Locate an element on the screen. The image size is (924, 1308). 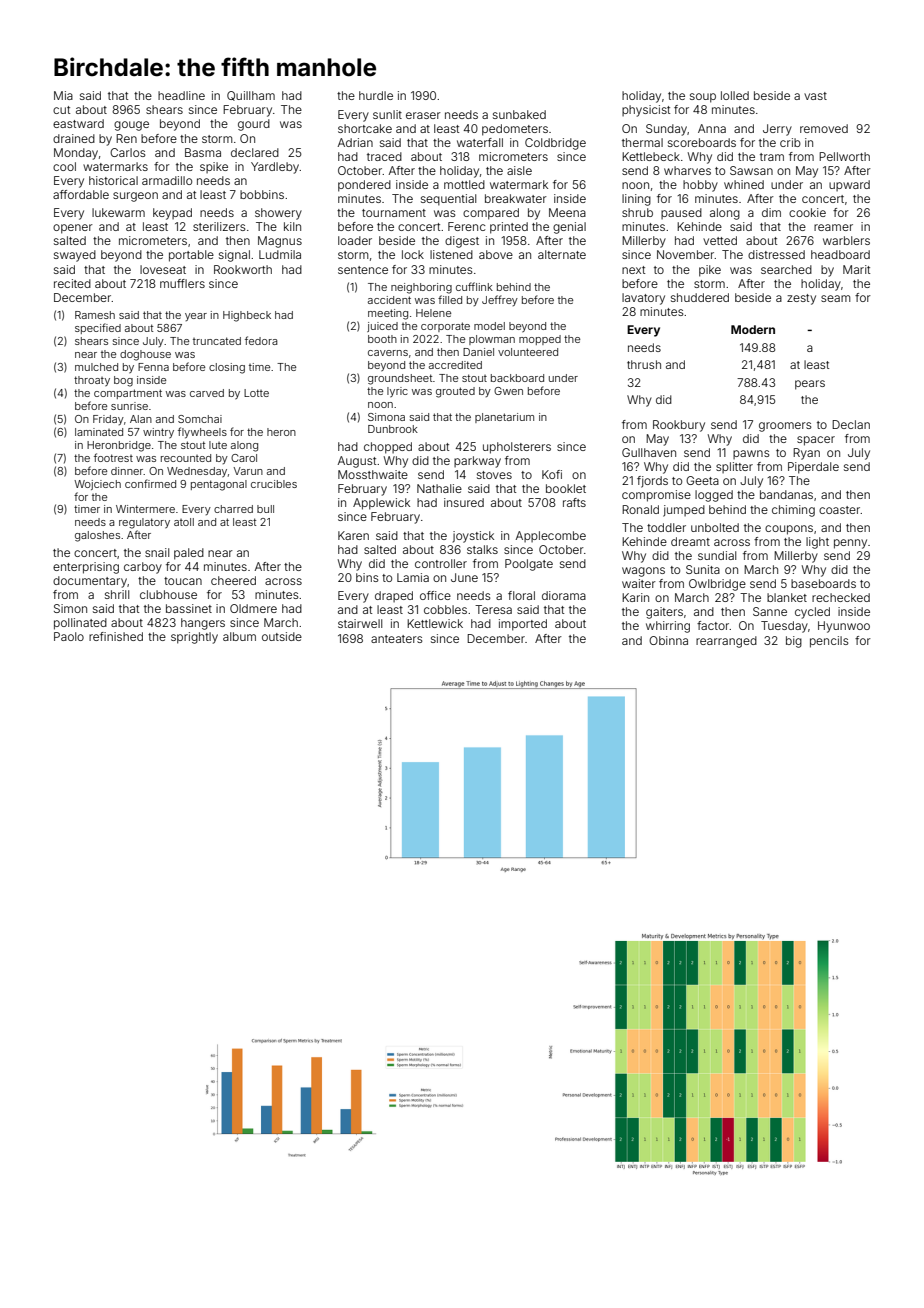
lolled is located at coordinates (735, 95).
